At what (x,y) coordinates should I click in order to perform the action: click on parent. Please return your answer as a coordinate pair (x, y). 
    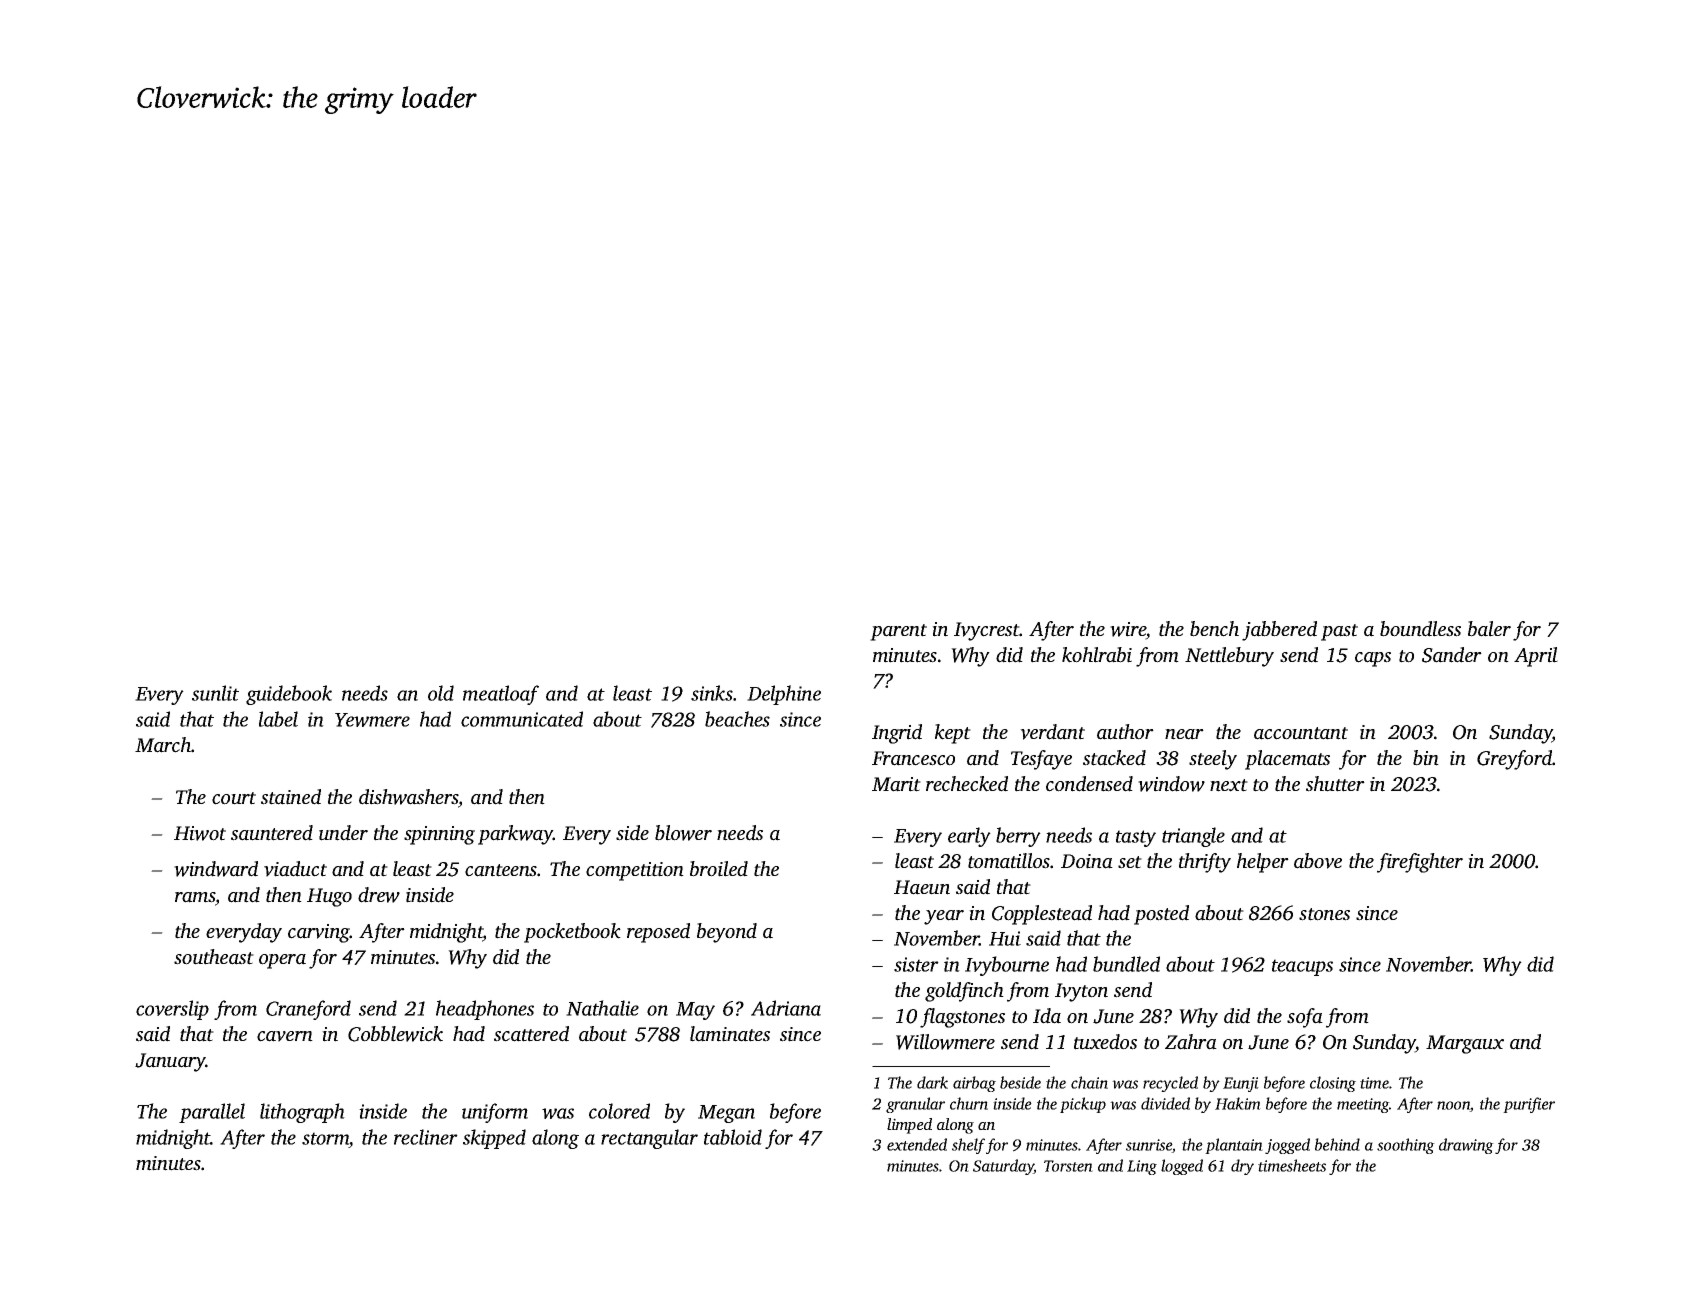
    Looking at the image, I should click on (898, 632).
